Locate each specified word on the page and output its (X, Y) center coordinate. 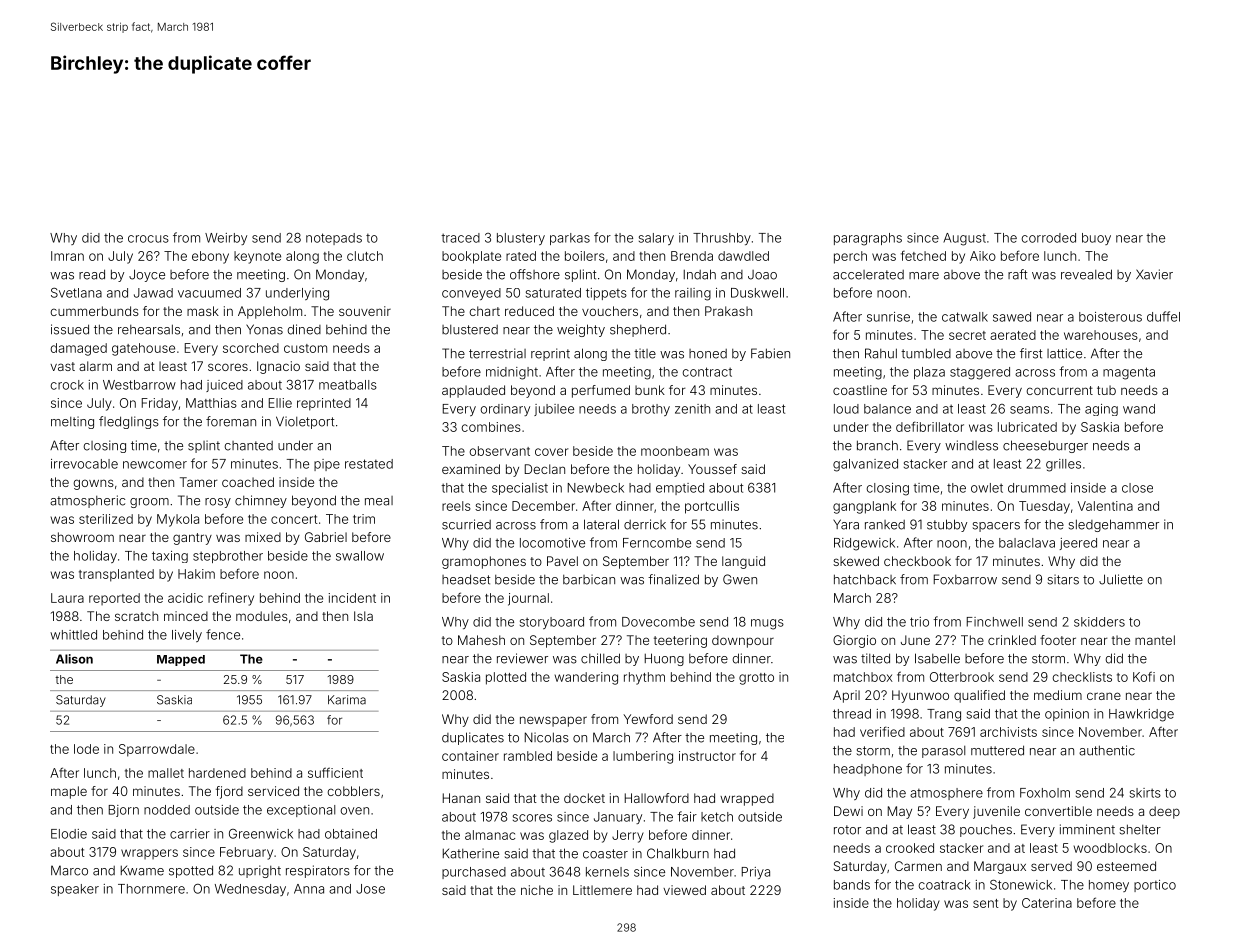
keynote (257, 257)
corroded (1049, 238)
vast (62, 366)
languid (743, 562)
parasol (943, 752)
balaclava (1027, 543)
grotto (756, 679)
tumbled (926, 353)
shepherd (638, 330)
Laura (67, 598)
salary (656, 239)
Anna (309, 889)
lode (86, 749)
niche (537, 890)
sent (986, 903)
